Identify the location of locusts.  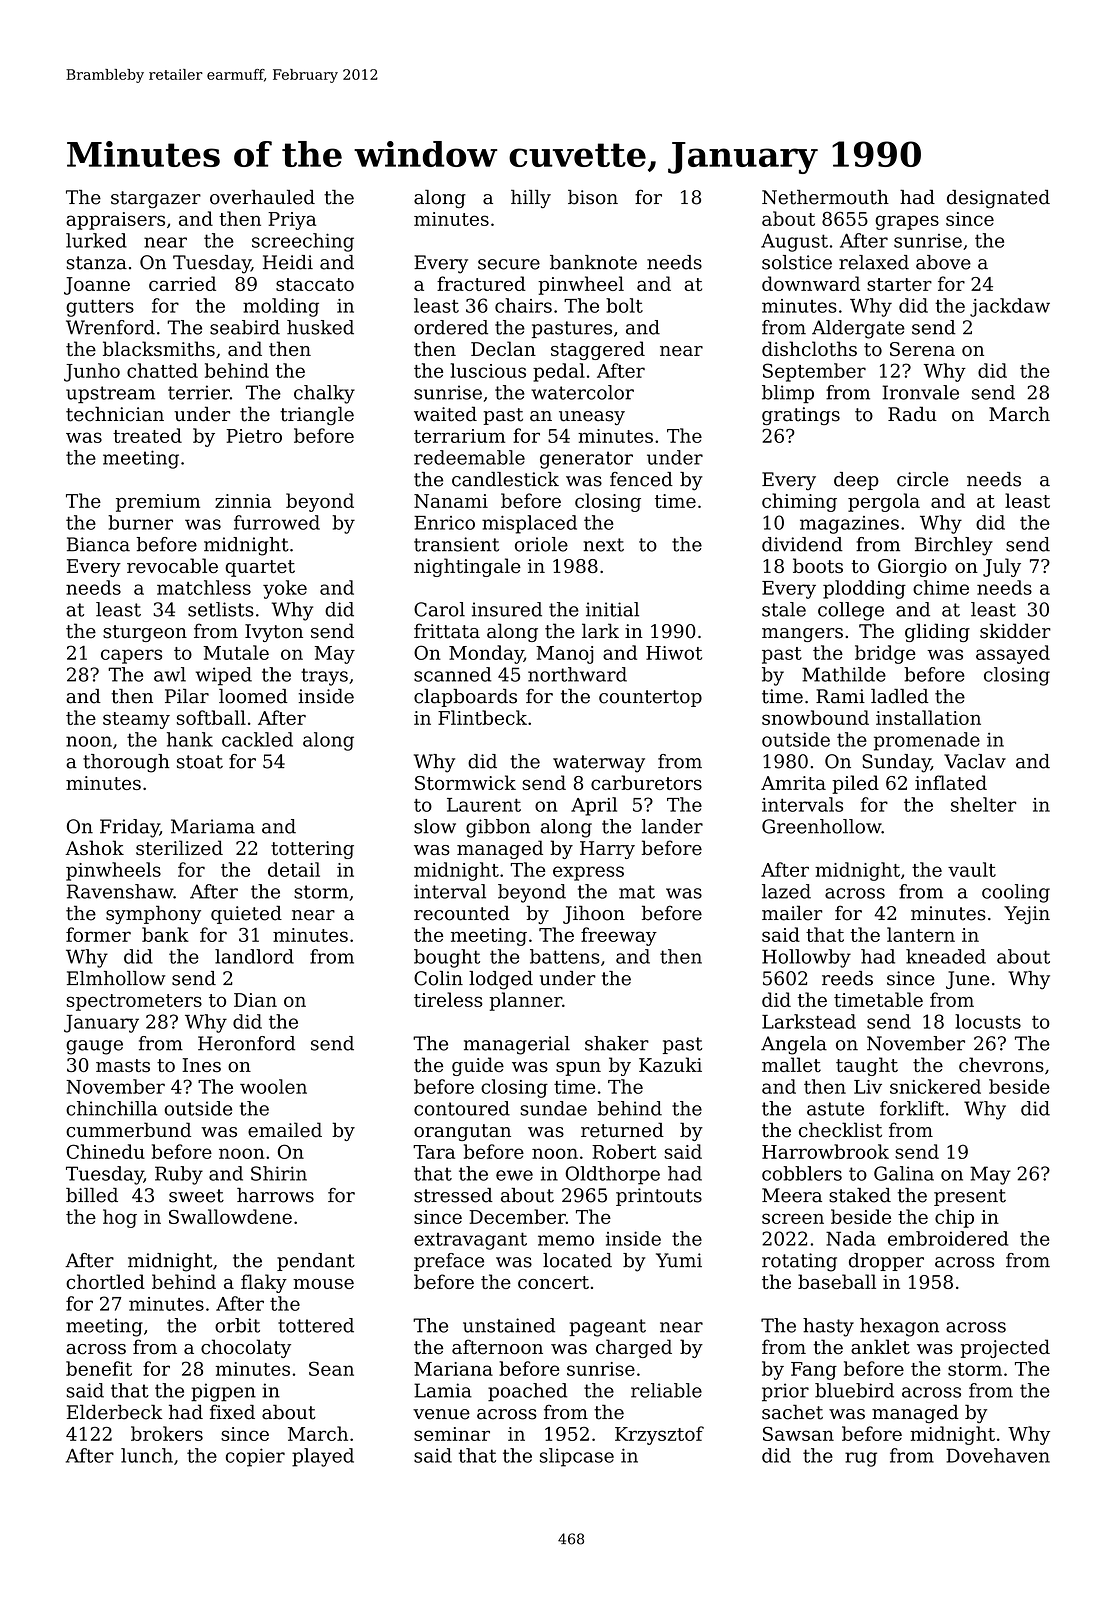
(988, 1021).
